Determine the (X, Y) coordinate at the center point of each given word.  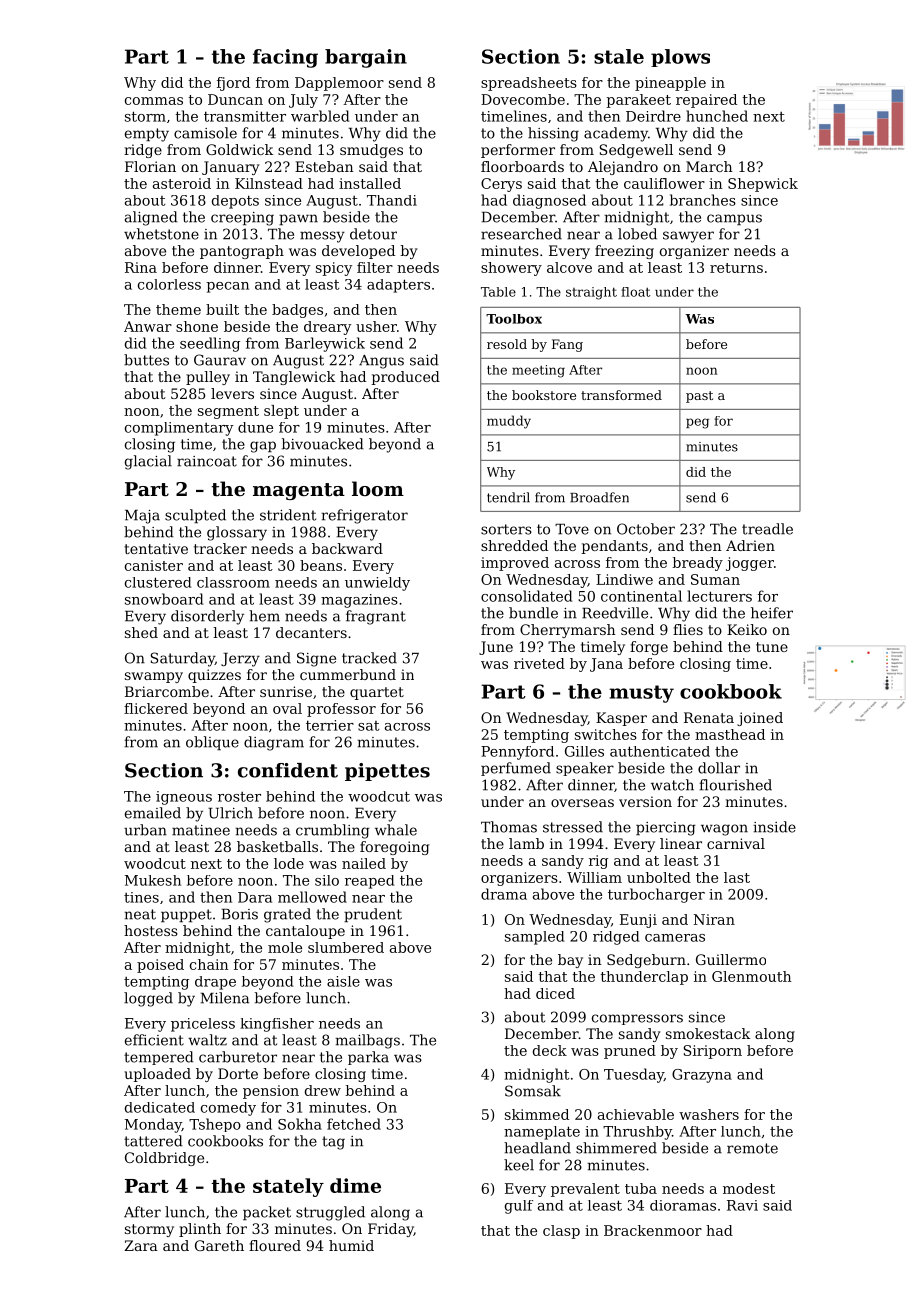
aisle (343, 981)
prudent (373, 915)
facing (285, 58)
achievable (636, 1114)
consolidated (527, 596)
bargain (366, 58)
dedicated (160, 1107)
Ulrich (230, 813)
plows (680, 58)
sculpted (195, 516)
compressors (637, 1019)
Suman (715, 579)
